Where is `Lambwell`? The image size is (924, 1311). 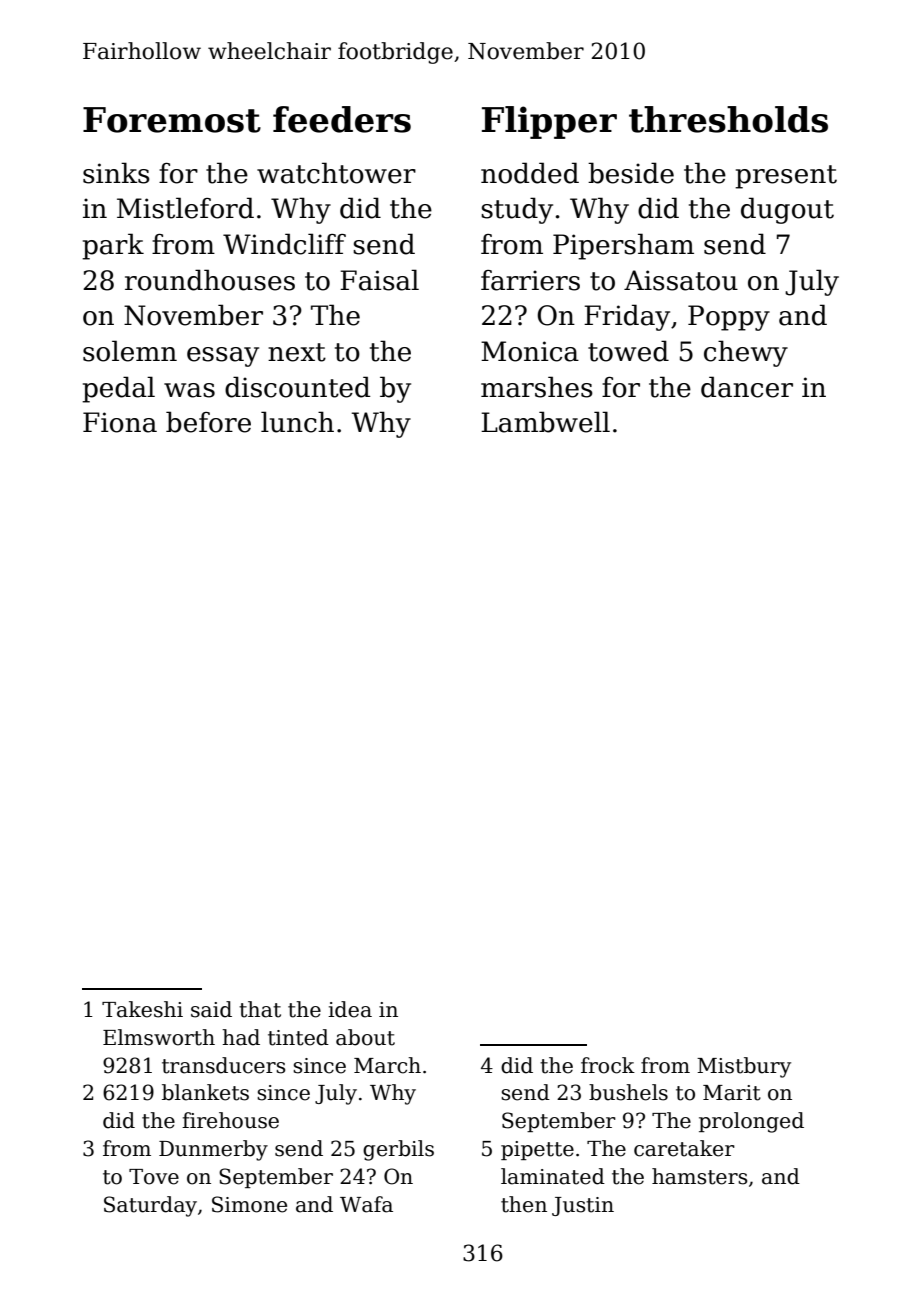 Lambwell is located at coordinates (545, 422).
